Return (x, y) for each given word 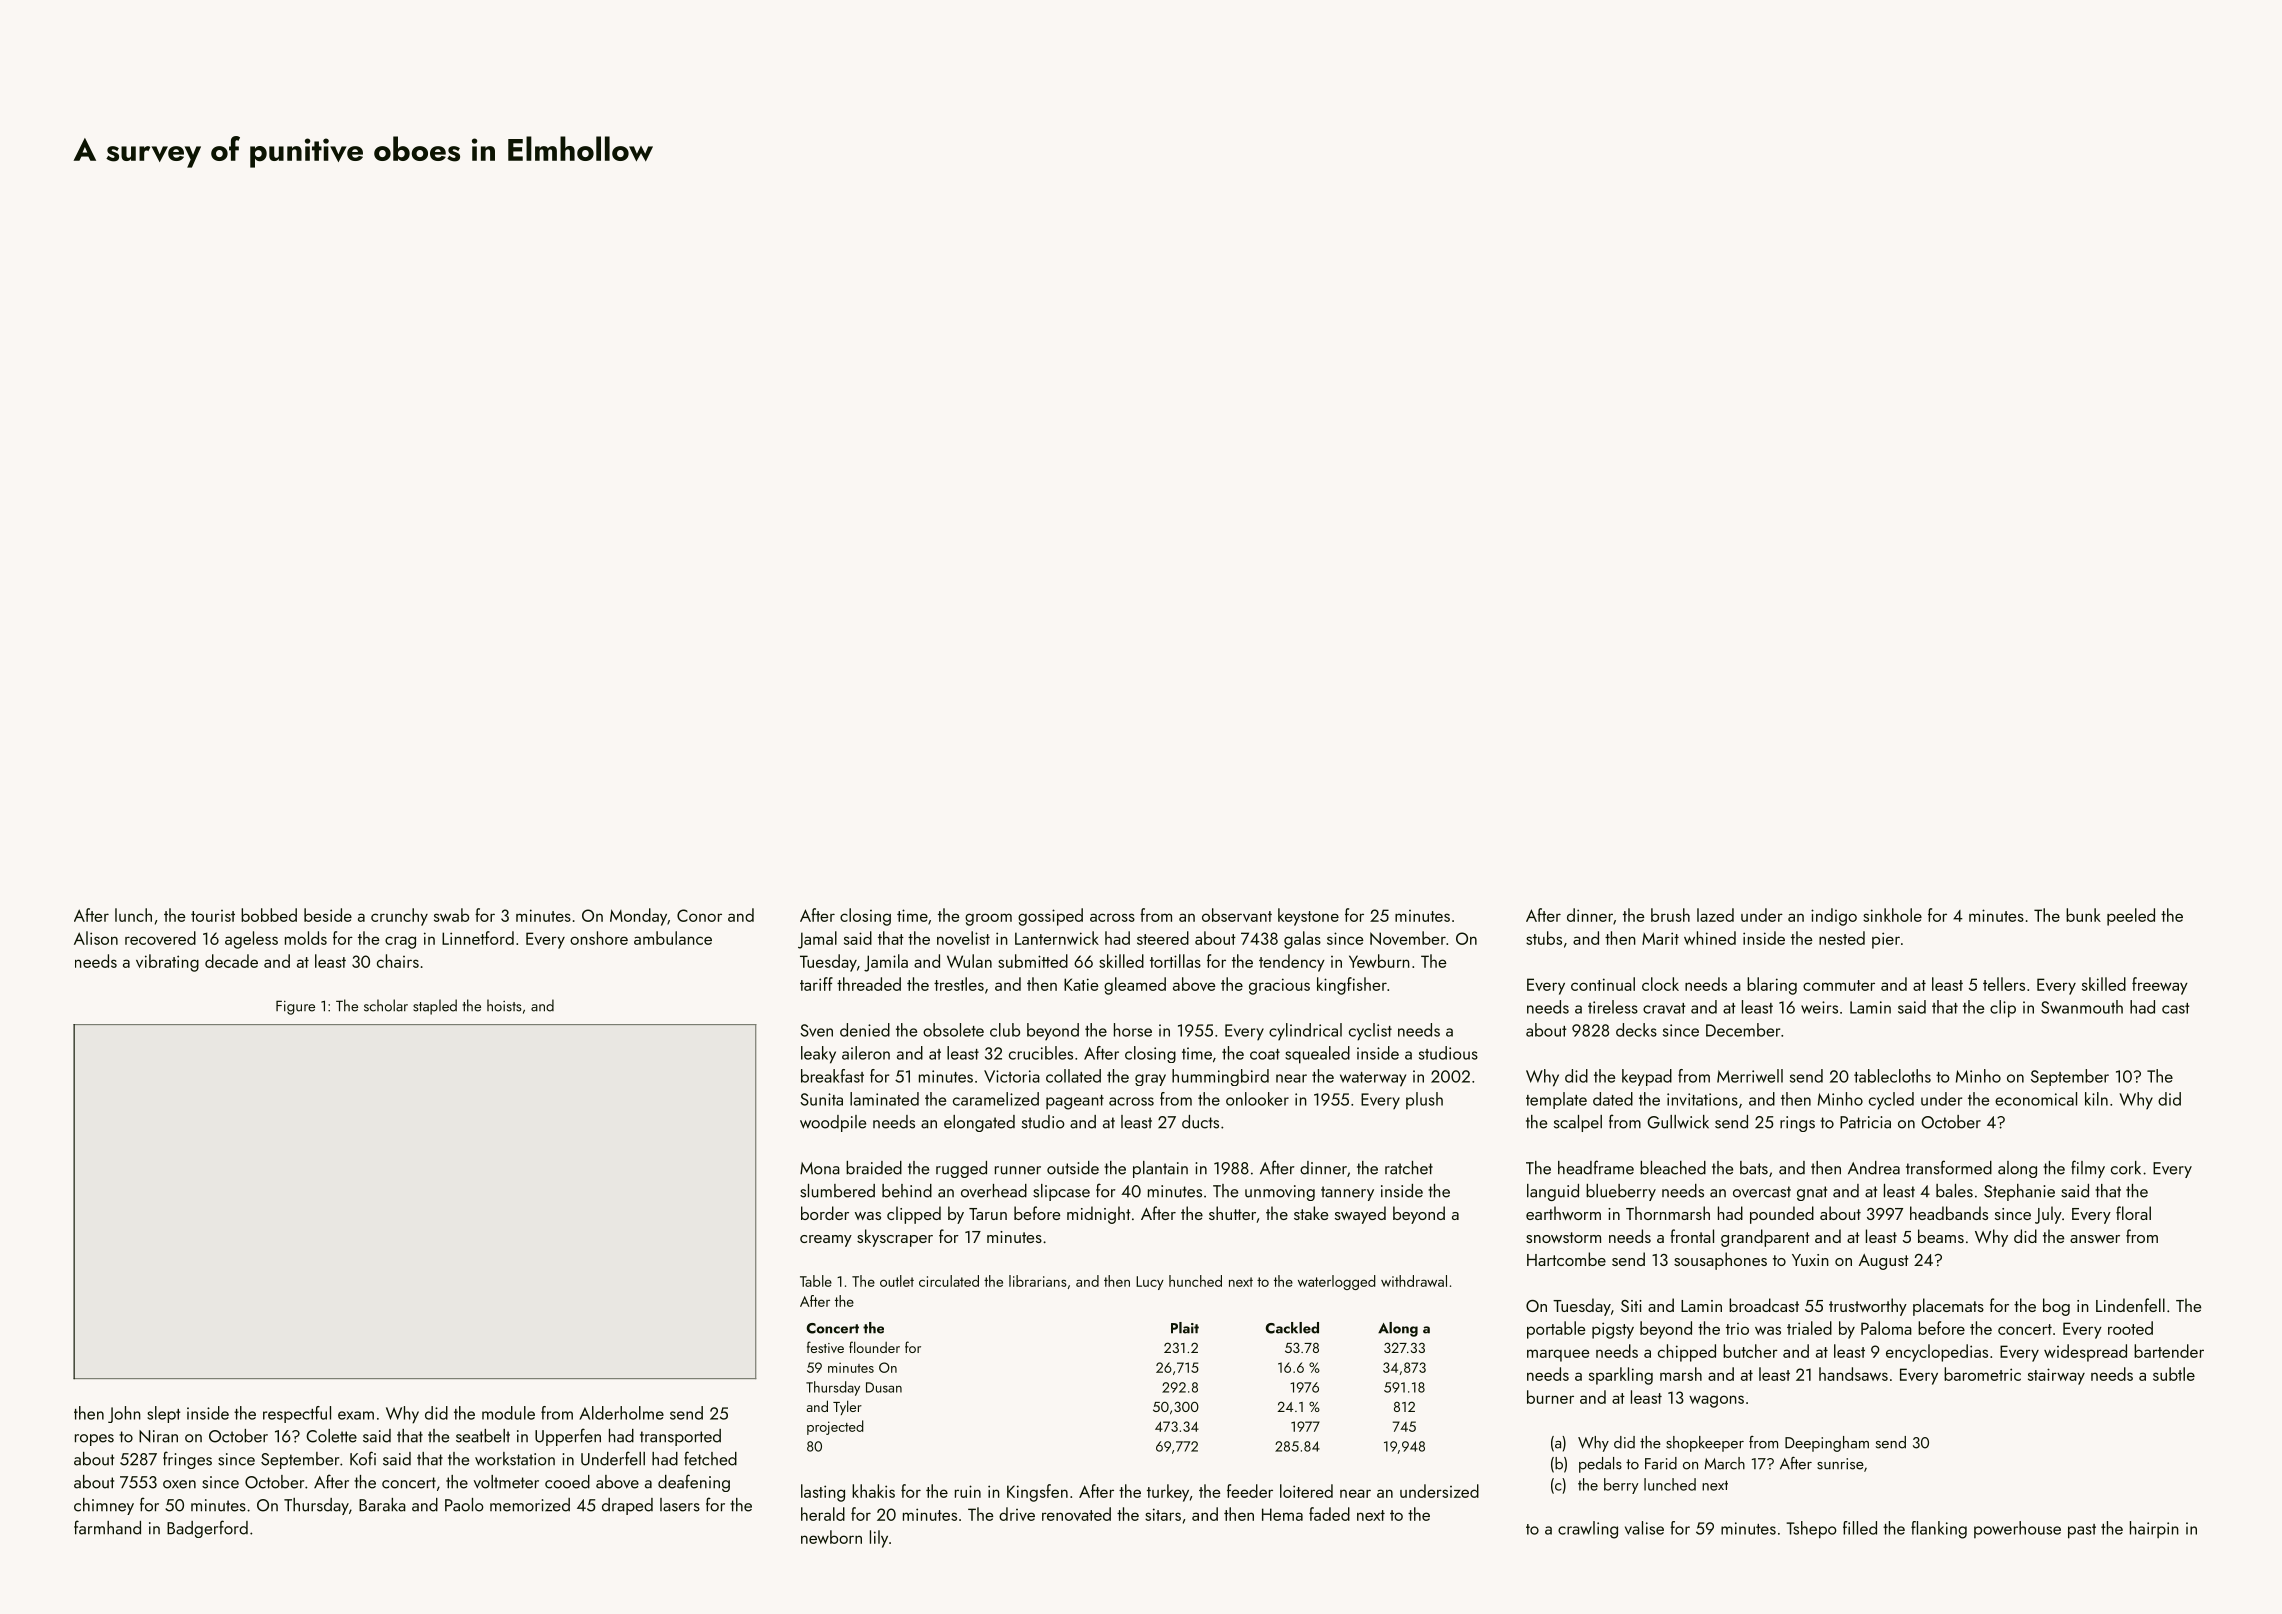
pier (1886, 940)
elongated (979, 1123)
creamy (826, 1241)
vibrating (167, 963)
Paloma (1886, 1328)
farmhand (107, 1527)
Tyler (847, 1407)
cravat (1664, 1008)
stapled (435, 1007)
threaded (869, 984)
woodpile (833, 1123)
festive (825, 1347)
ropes (94, 1440)
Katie (1081, 984)
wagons (1716, 1401)
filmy (2088, 1169)
